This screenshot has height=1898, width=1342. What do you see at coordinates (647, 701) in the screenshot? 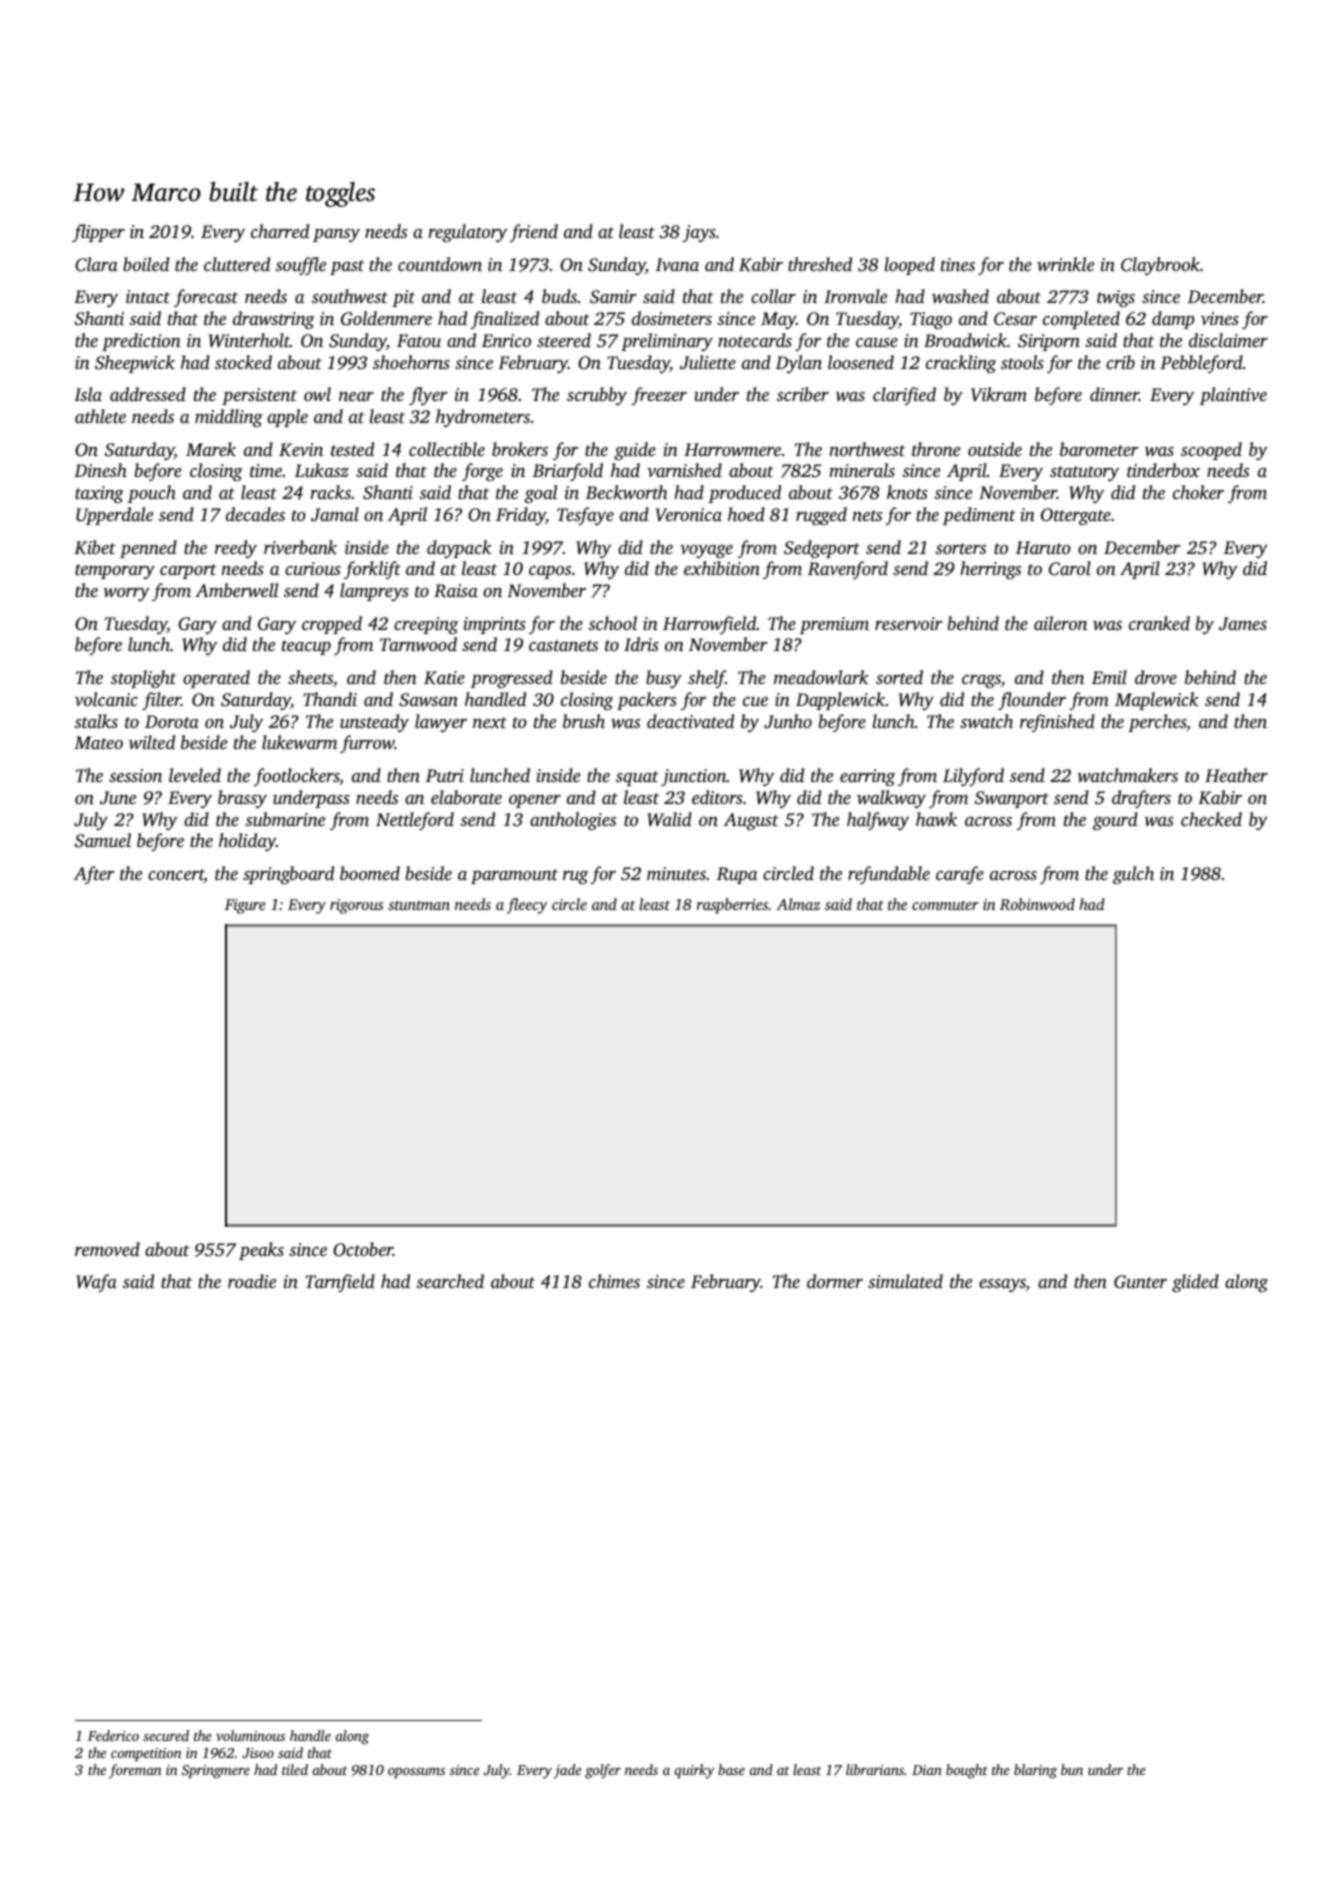
I see `packers` at bounding box center [647, 701].
